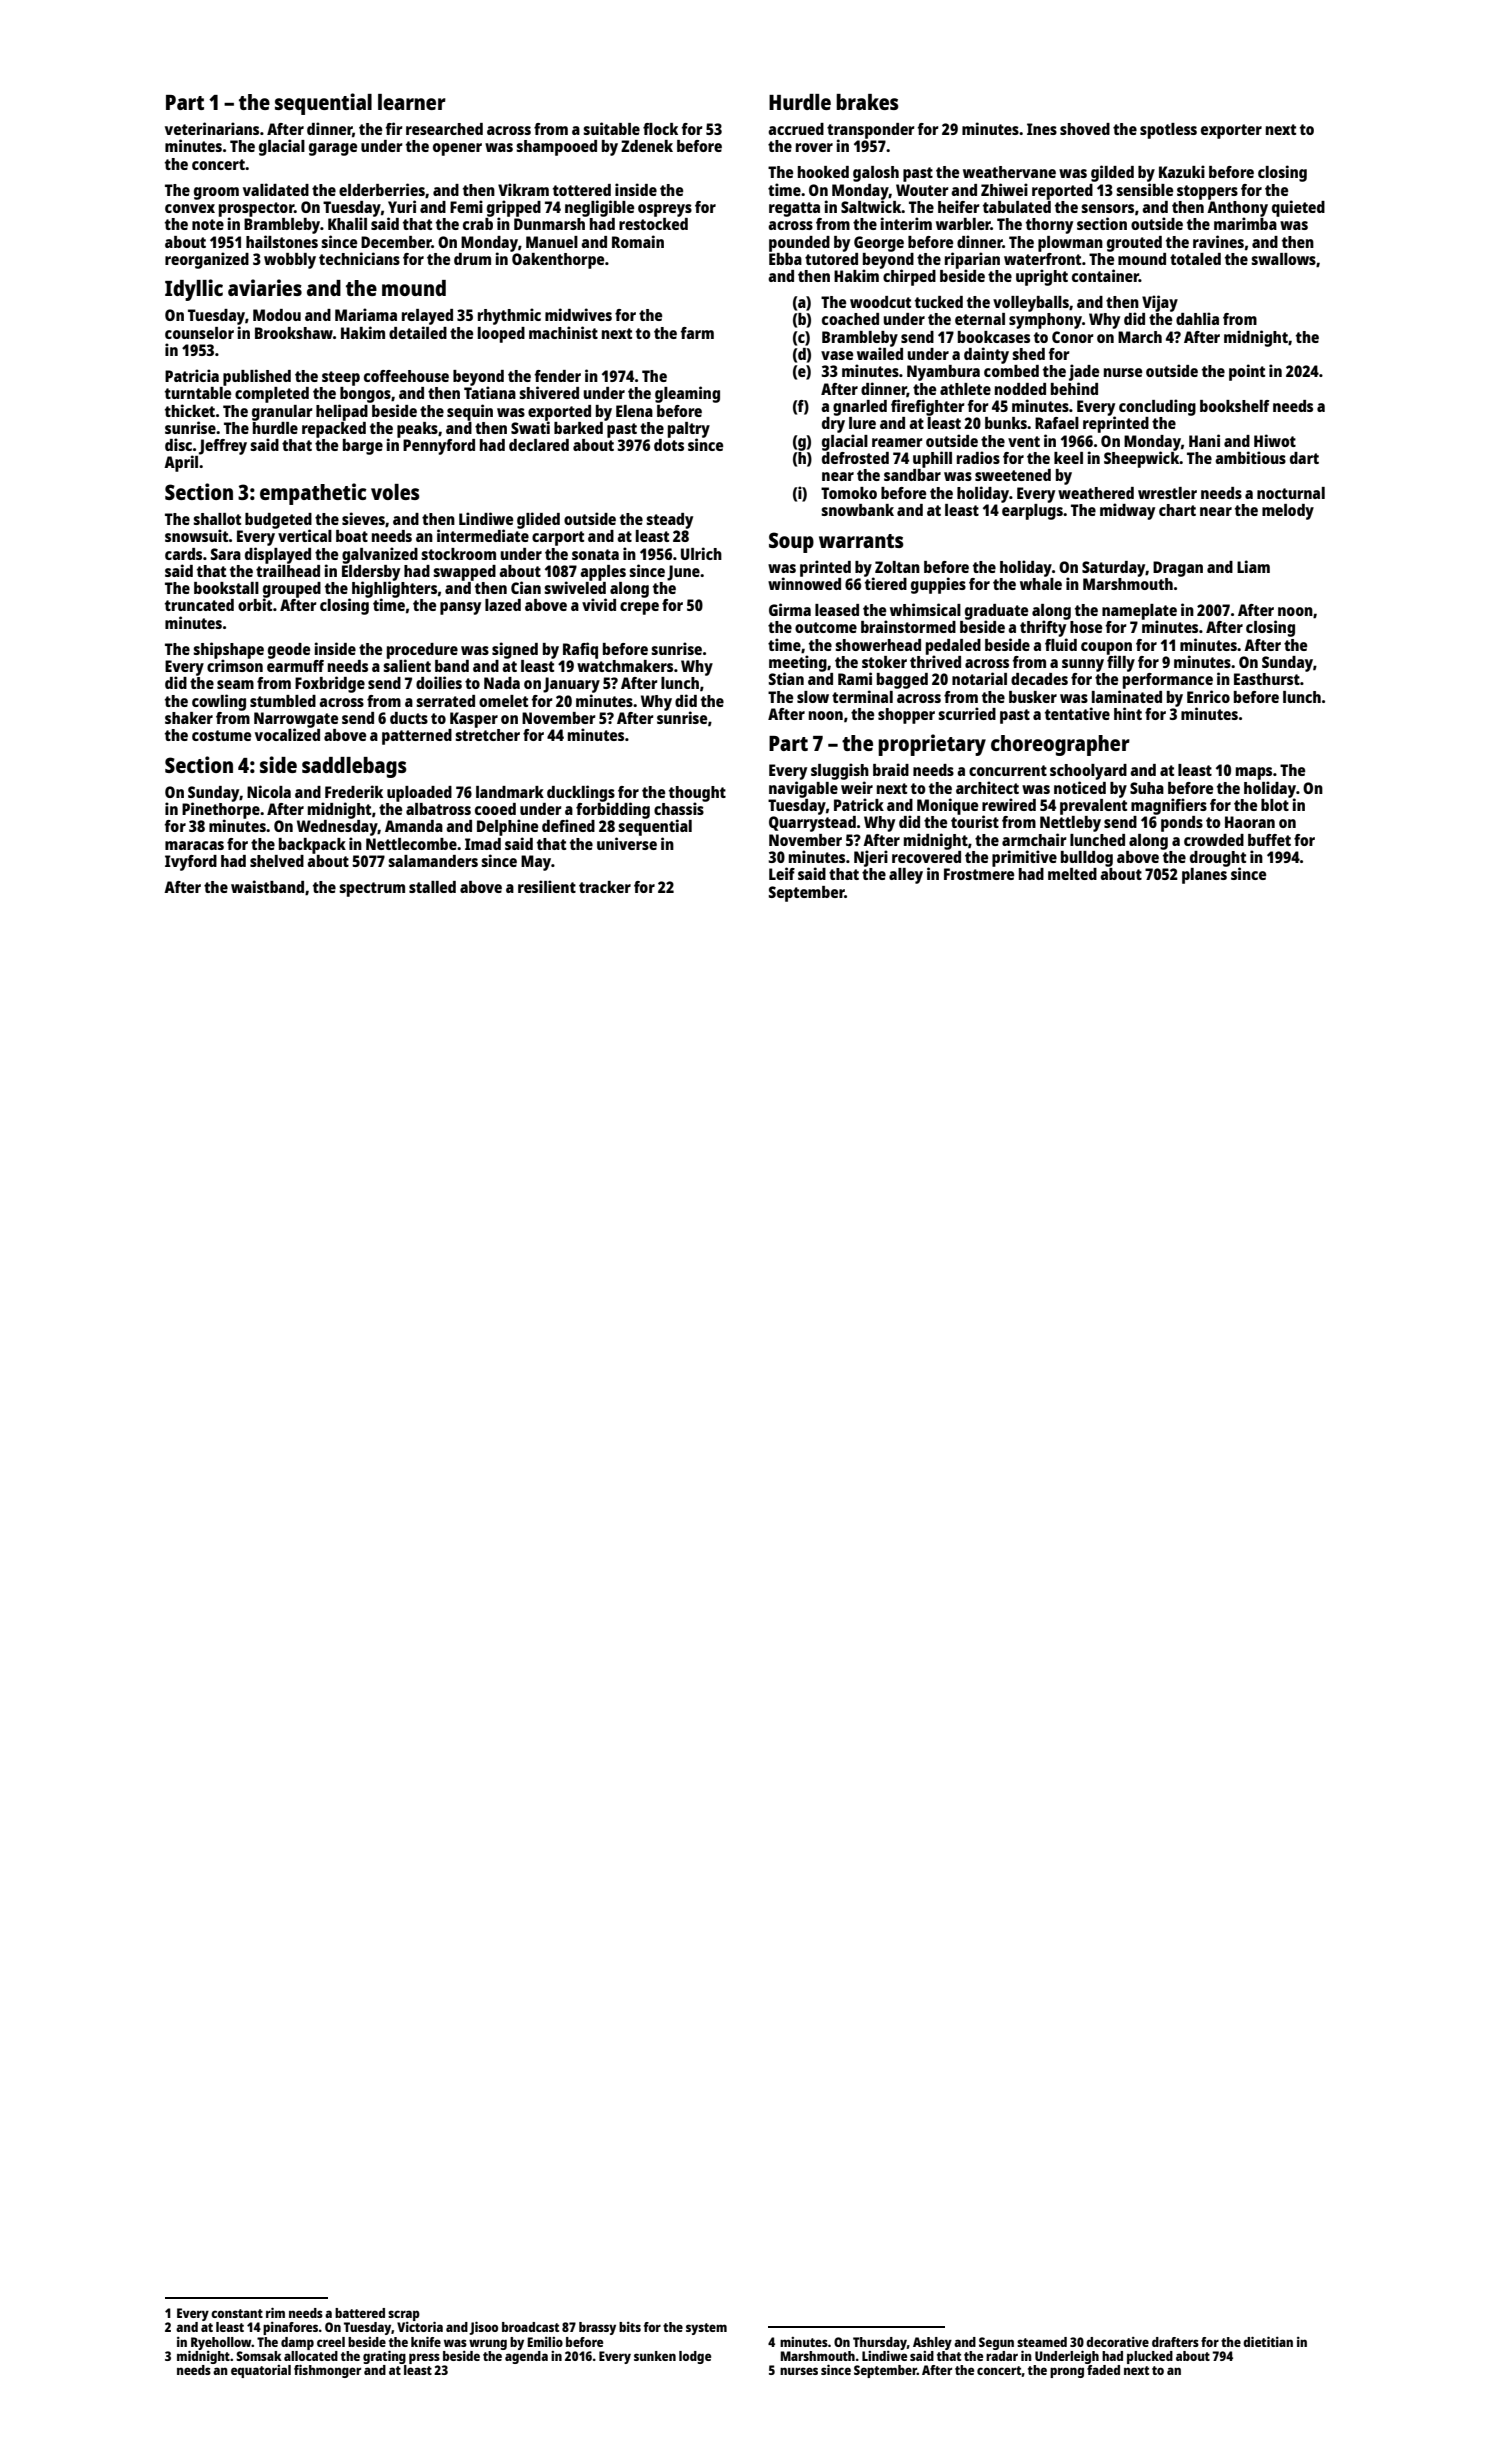 This screenshot has width=1496, height=2464. Describe the element at coordinates (611, 128) in the screenshot. I see `suitable` at that location.
